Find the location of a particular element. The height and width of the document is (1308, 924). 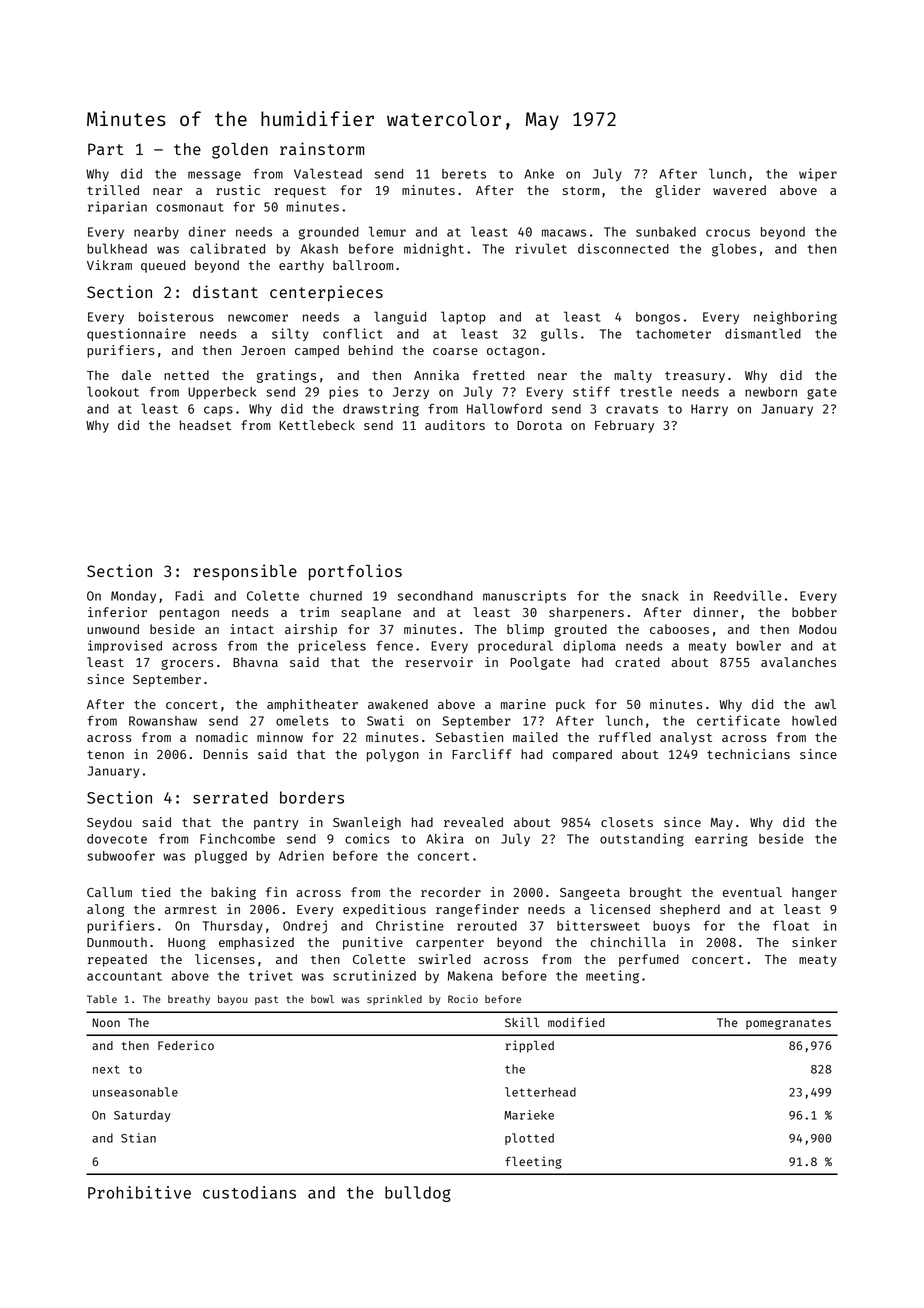

licenses is located at coordinates (225, 959).
